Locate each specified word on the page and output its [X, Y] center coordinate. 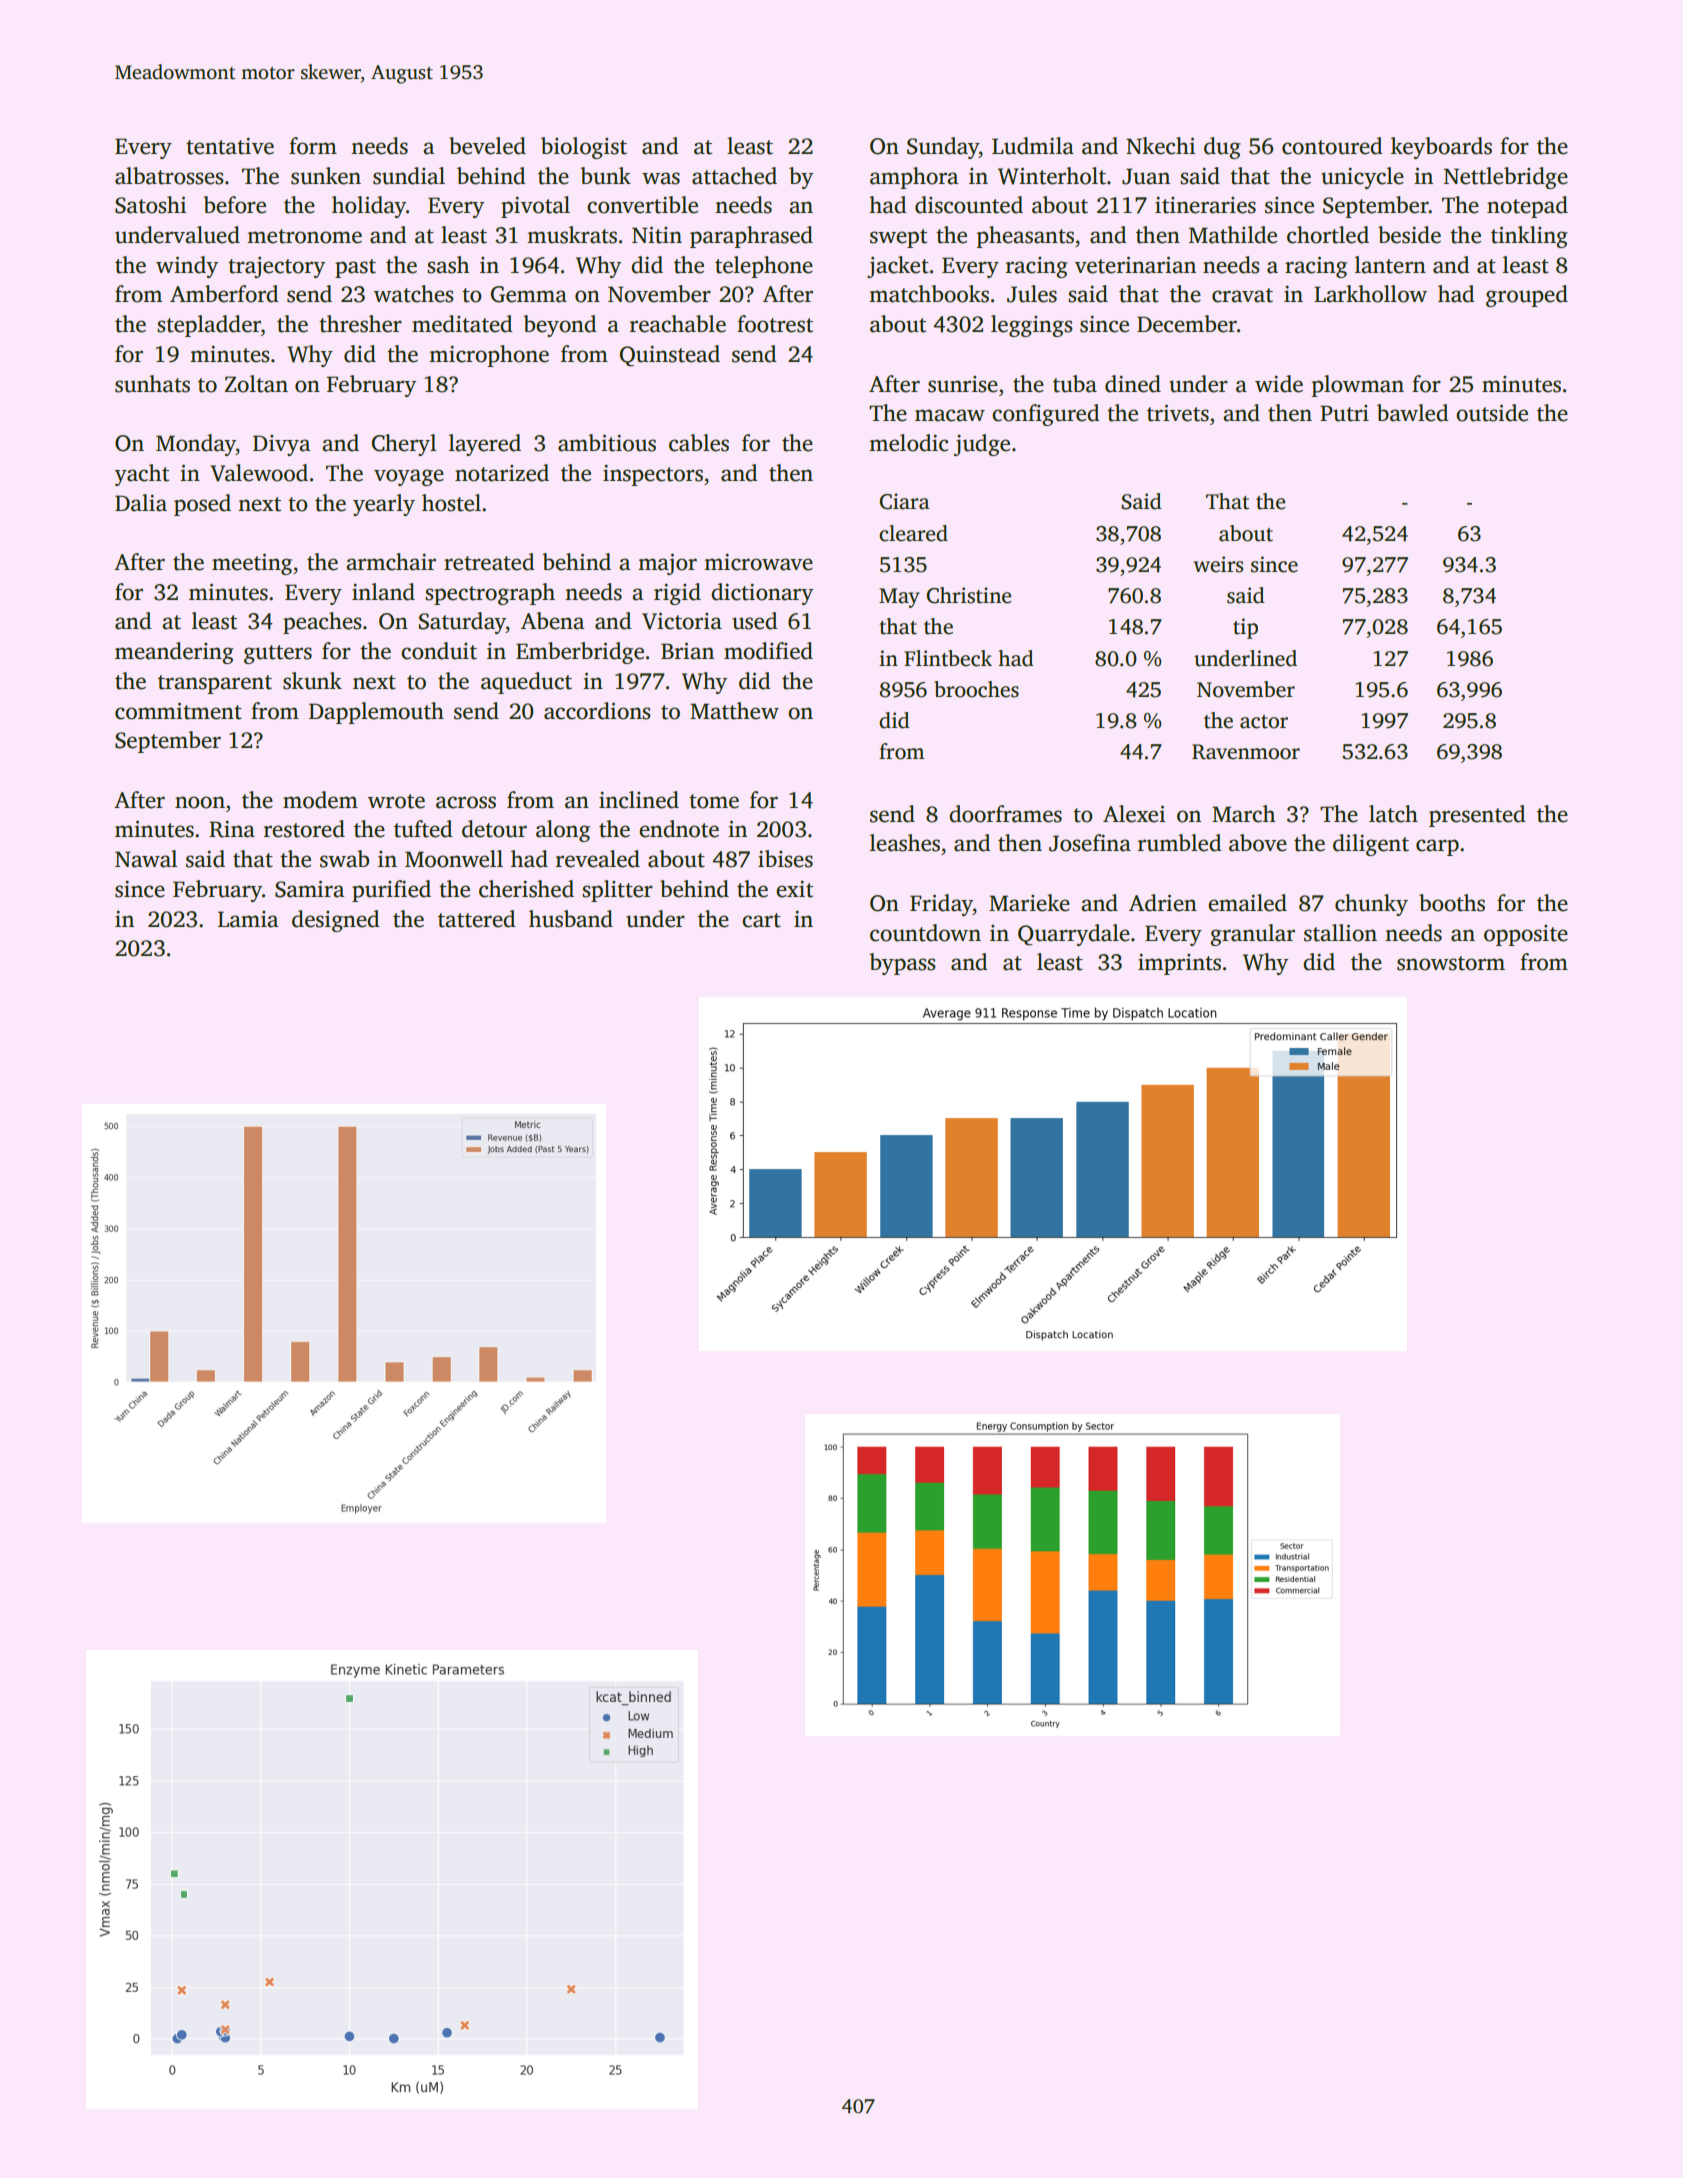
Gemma [529, 294]
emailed [1247, 903]
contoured [1332, 146]
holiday [369, 207]
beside [1409, 235]
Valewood [259, 473]
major [667, 564]
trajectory [276, 267]
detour [494, 829]
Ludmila [1033, 146]
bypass [902, 964]
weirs [1218, 564]
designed [336, 921]
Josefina [1090, 843]
